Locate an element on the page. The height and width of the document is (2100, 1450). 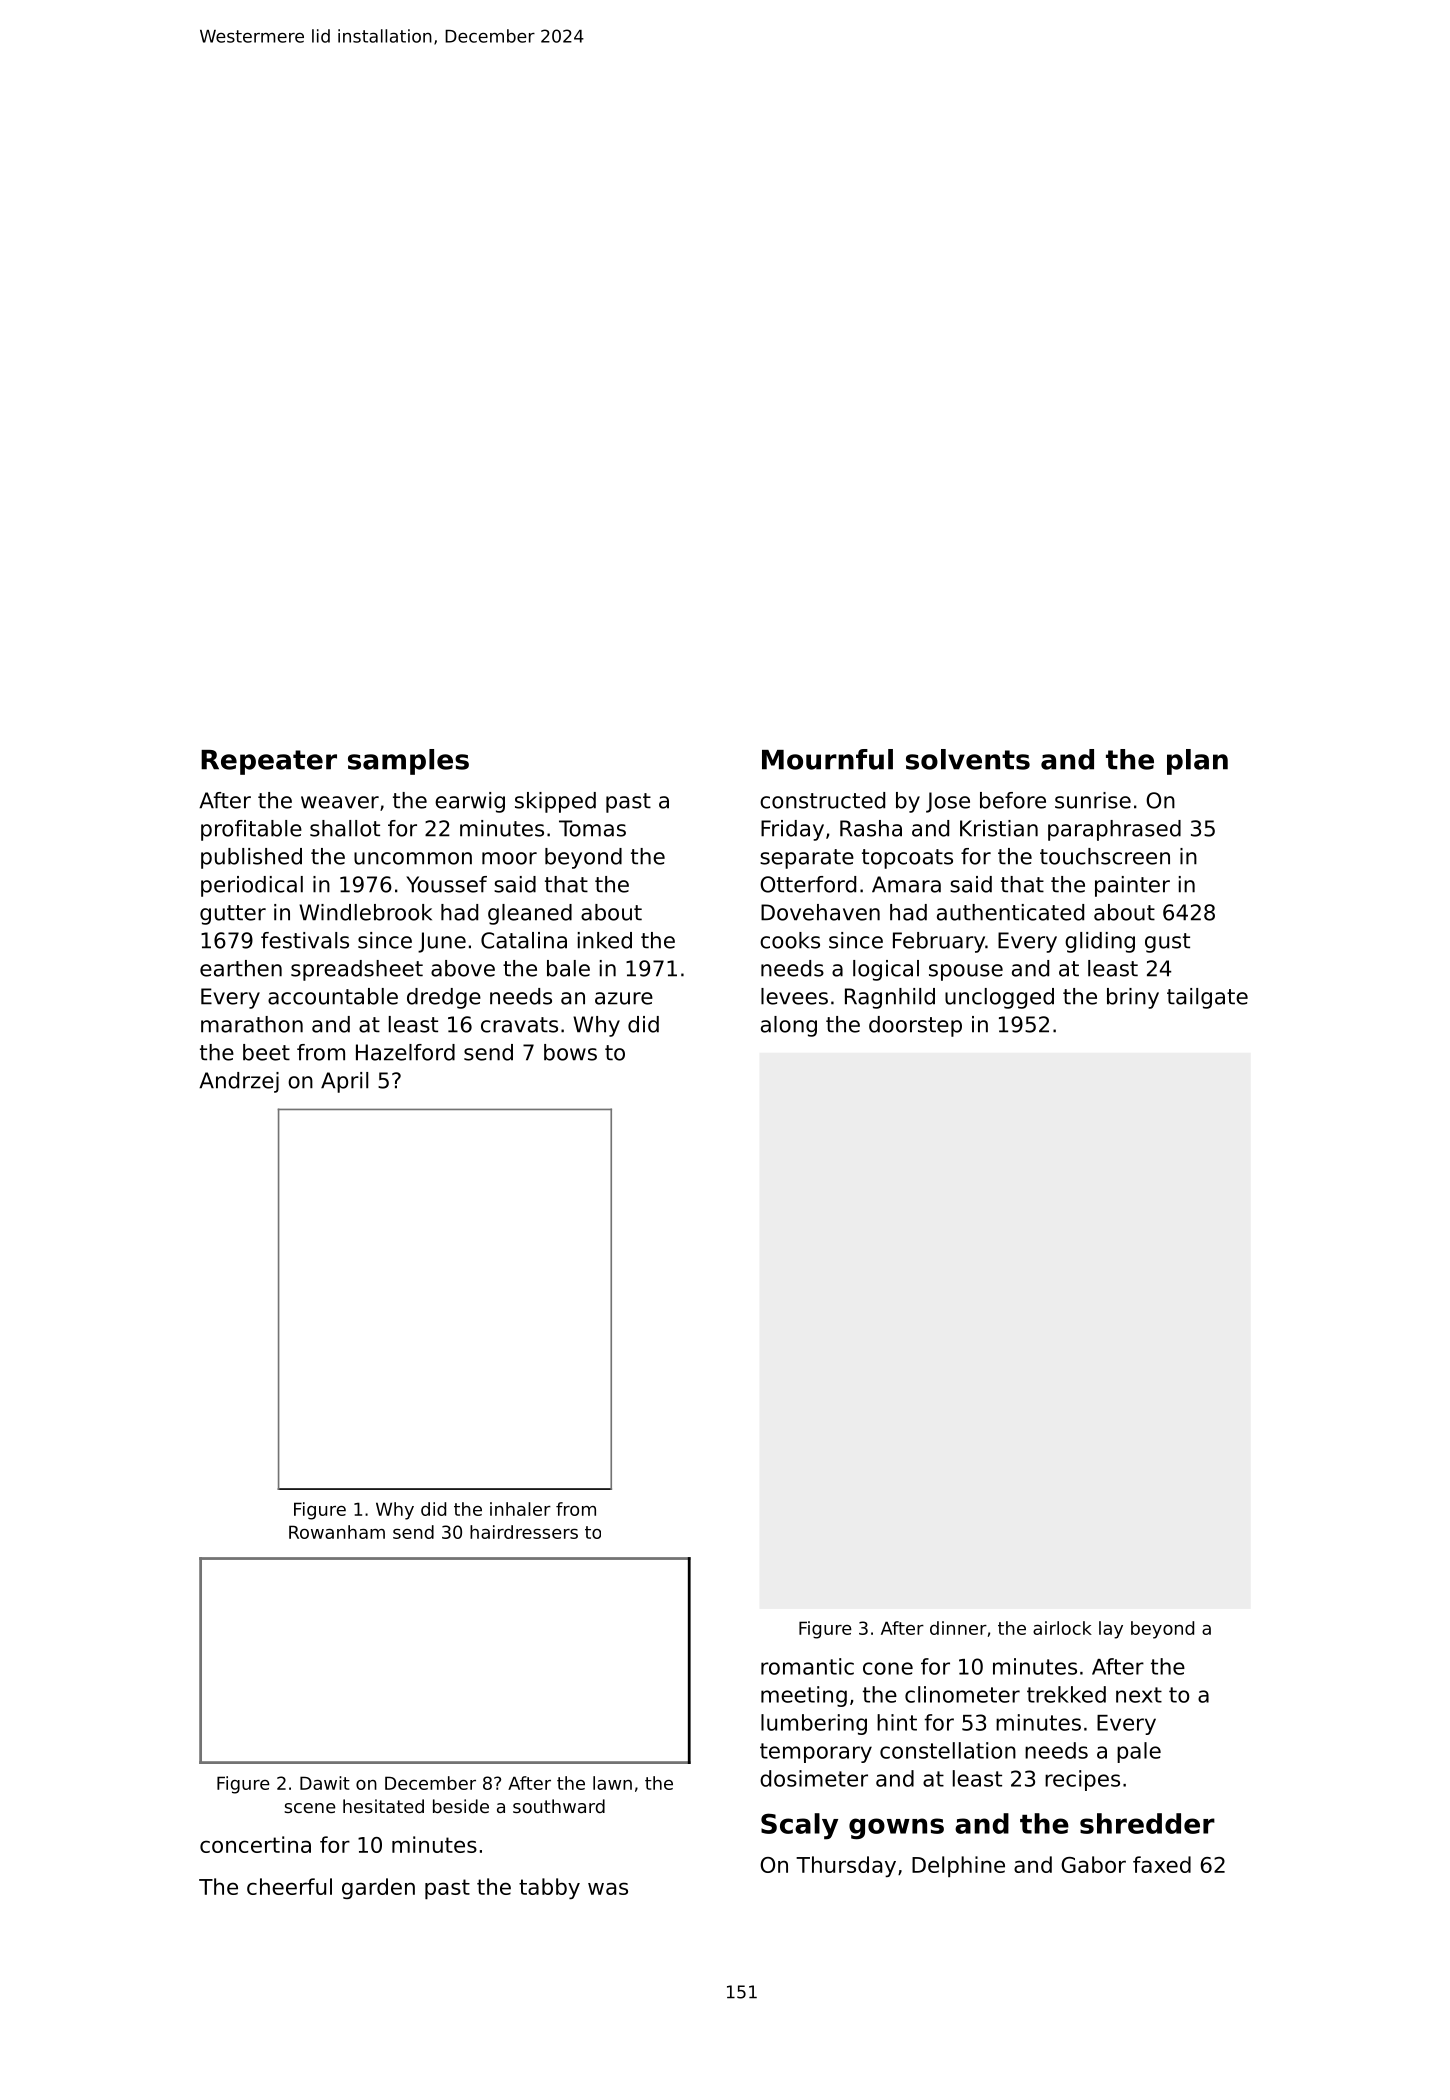
periodical is located at coordinates (252, 886).
